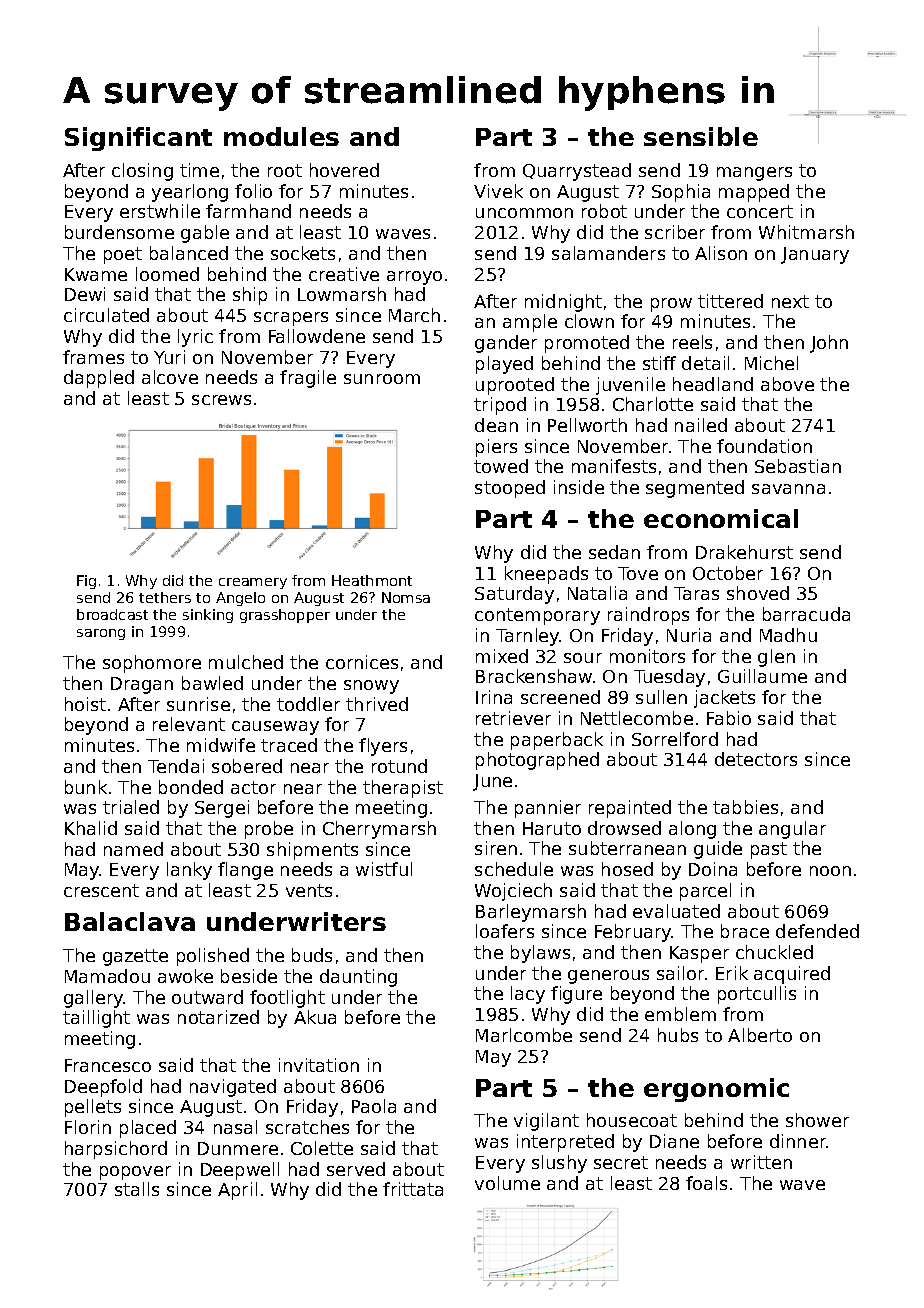 This screenshot has height=1308, width=924. I want to click on hovered, so click(344, 170).
